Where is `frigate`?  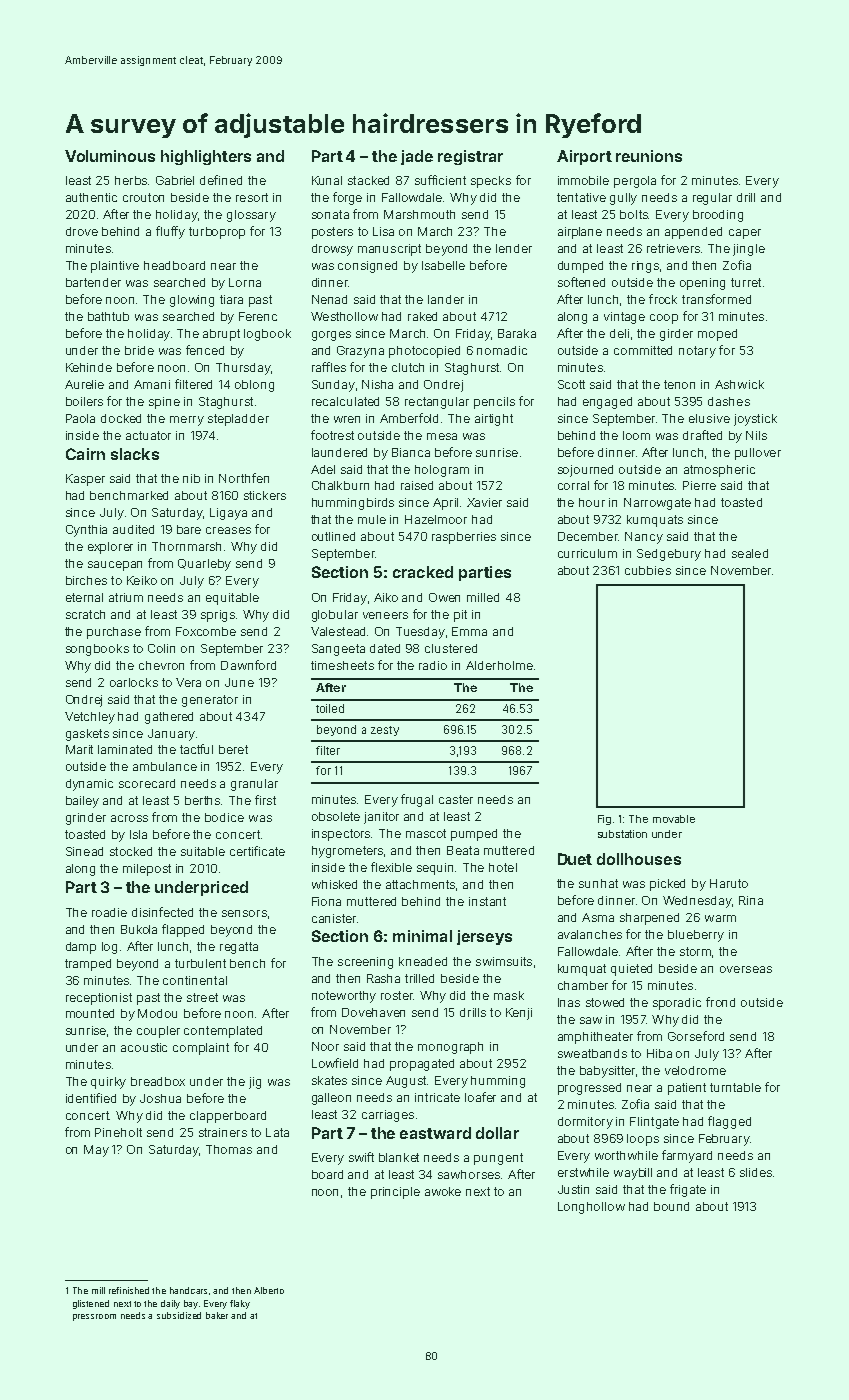
frigate is located at coordinates (688, 1190).
